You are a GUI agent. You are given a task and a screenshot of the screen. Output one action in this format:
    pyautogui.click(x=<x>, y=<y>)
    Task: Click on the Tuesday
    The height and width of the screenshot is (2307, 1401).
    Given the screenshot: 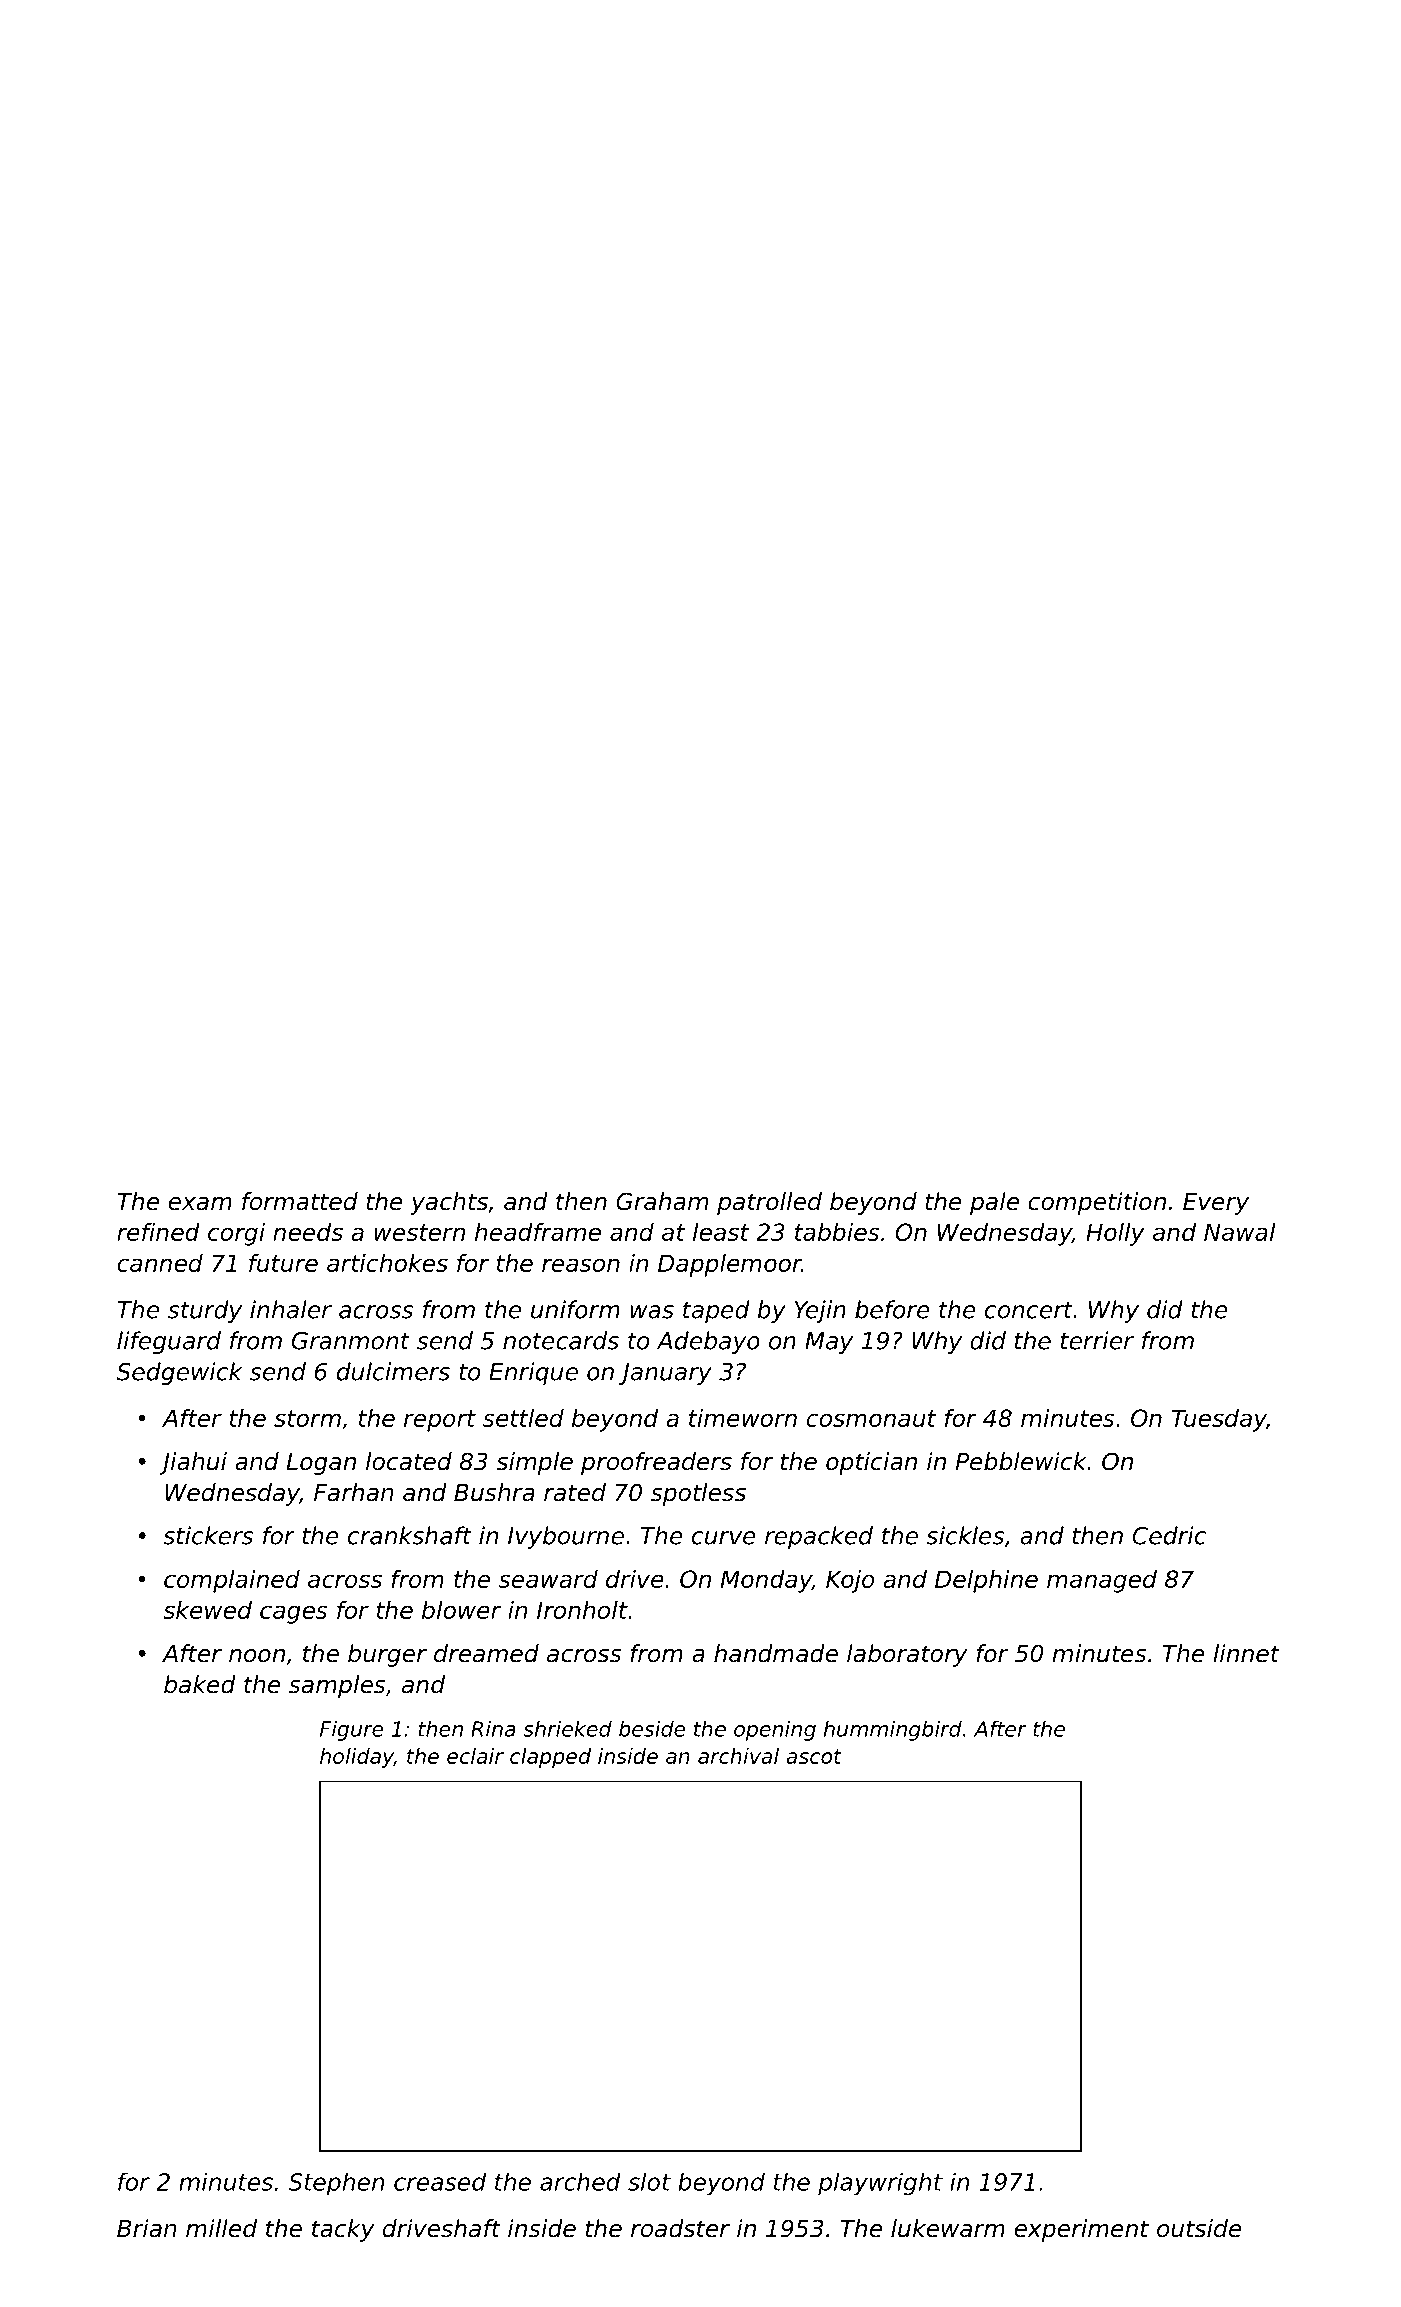 What is the action you would take?
    pyautogui.click(x=1219, y=1420)
